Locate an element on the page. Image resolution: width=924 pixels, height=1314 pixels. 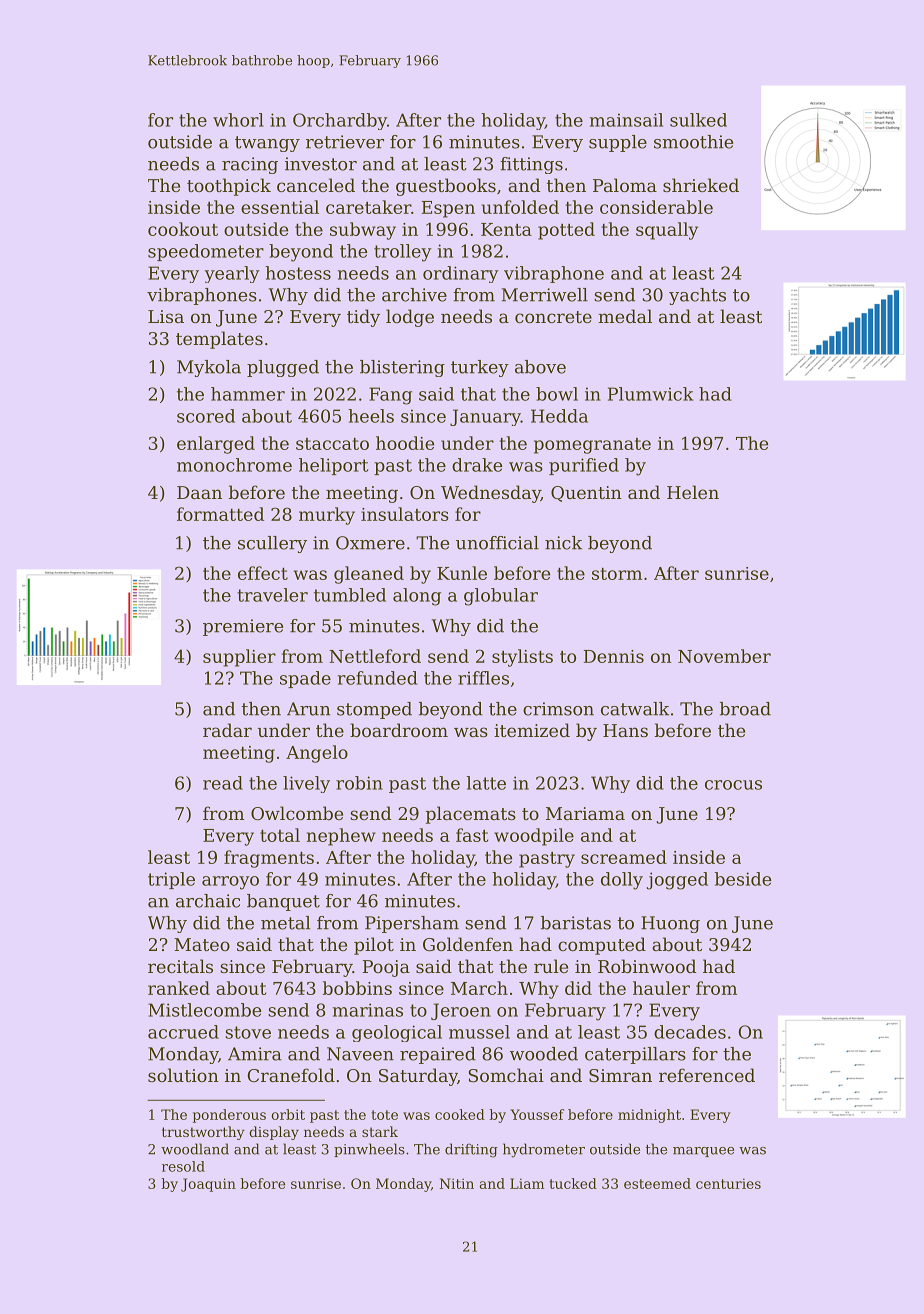
Goldenfen is located at coordinates (468, 944).
